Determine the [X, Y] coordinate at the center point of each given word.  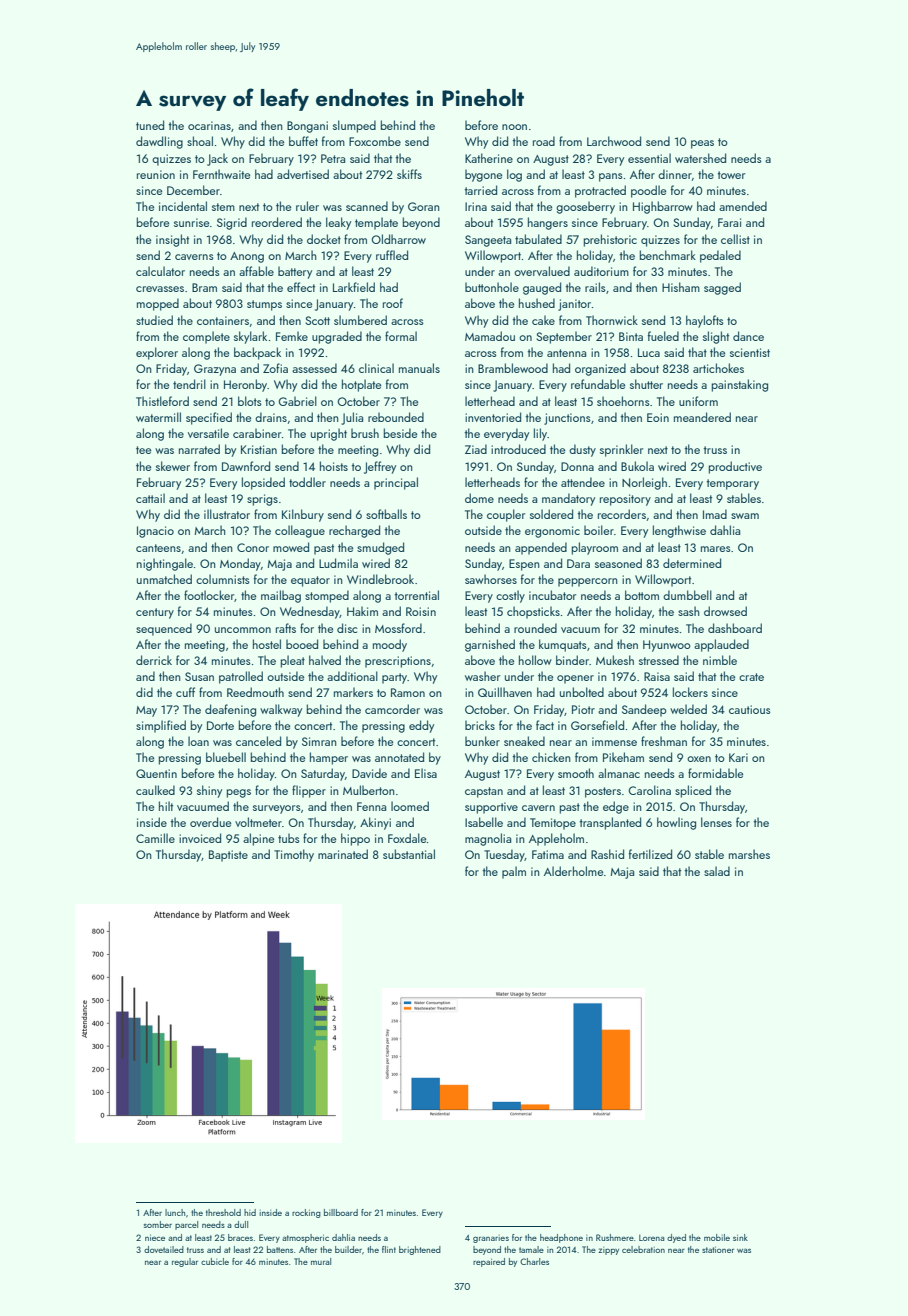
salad [717, 871]
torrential [417, 595]
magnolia [488, 839]
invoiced [200, 838]
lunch [175, 1212]
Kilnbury [303, 515]
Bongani [307, 127]
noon [514, 127]
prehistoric [610, 240]
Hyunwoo [667, 646]
